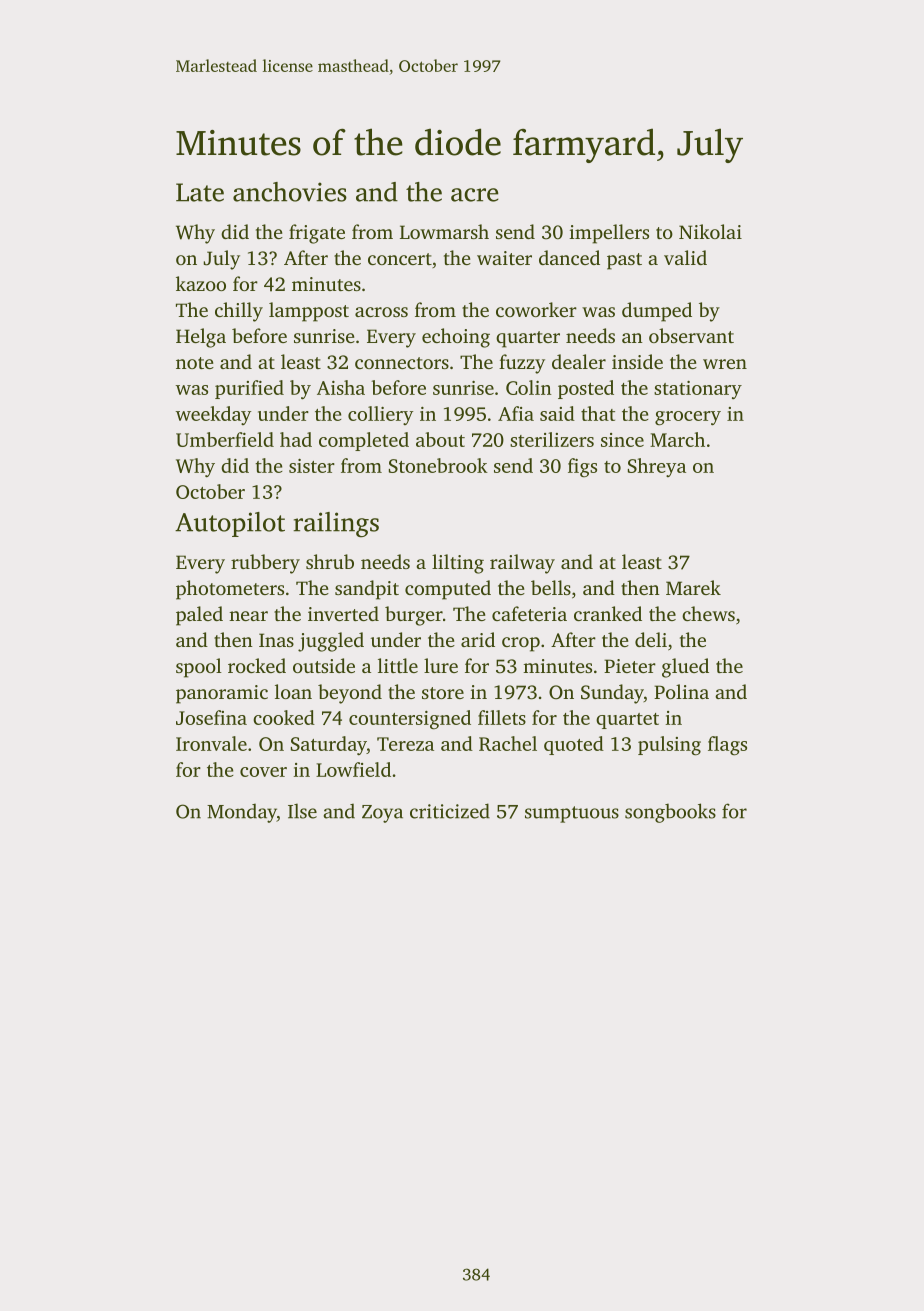 This page has height=1311, width=924. What do you see at coordinates (276, 640) in the page?
I see `Inas` at bounding box center [276, 640].
